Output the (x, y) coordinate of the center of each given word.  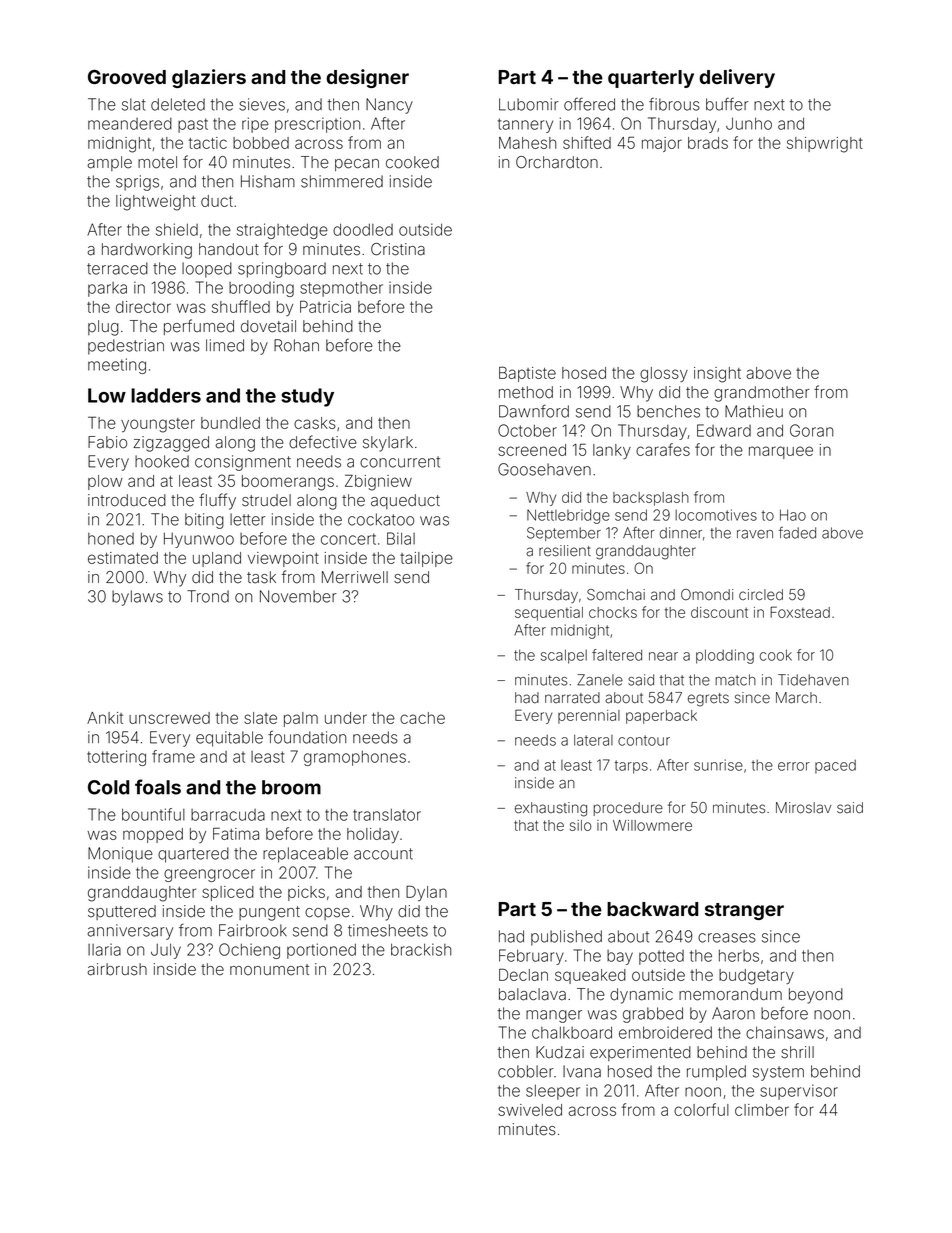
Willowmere (652, 825)
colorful (701, 1109)
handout (229, 249)
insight (717, 375)
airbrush (117, 969)
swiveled (530, 1110)
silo (581, 825)
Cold (108, 787)
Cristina (398, 249)
